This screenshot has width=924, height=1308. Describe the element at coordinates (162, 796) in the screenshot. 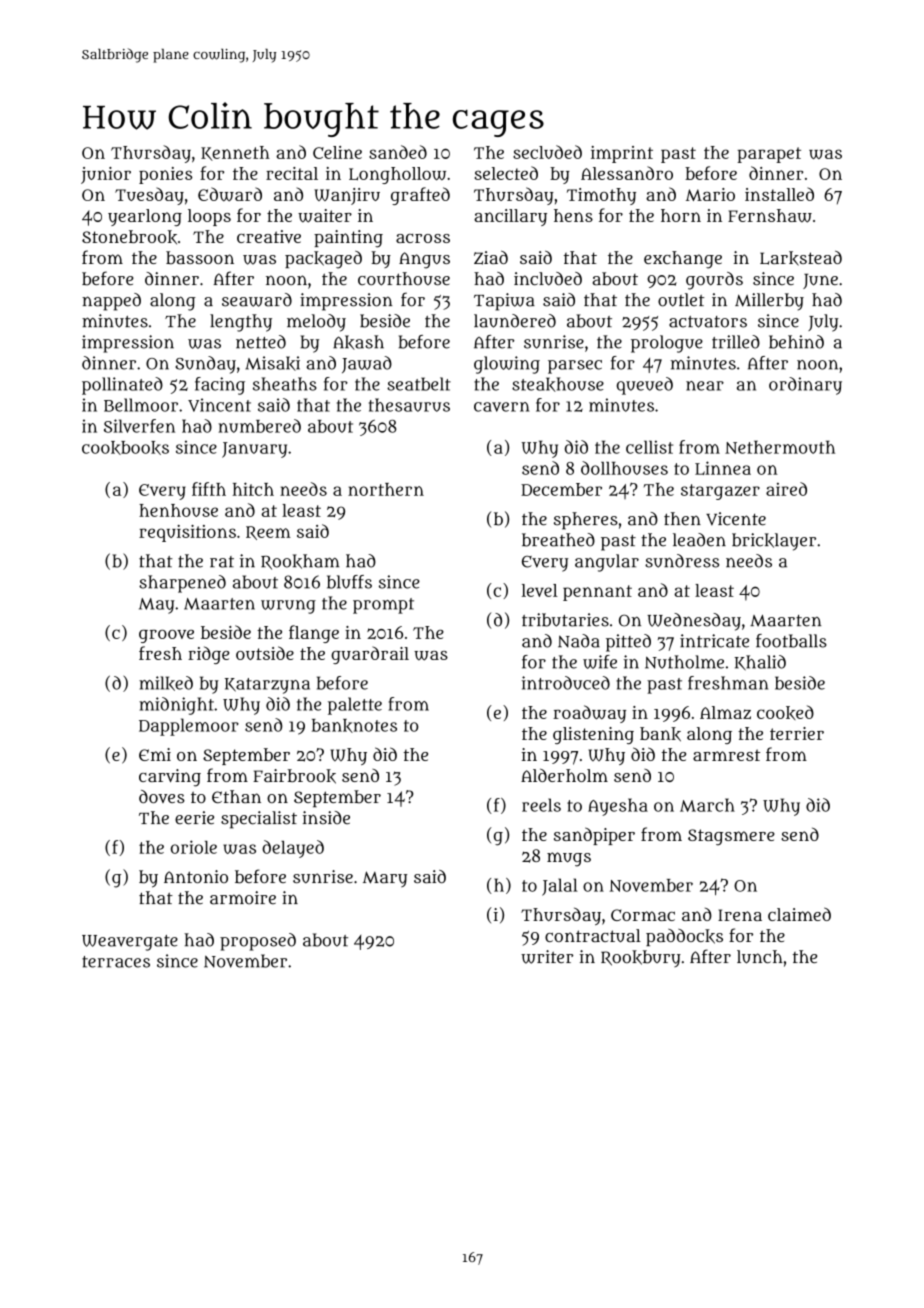

I see `doves` at that location.
